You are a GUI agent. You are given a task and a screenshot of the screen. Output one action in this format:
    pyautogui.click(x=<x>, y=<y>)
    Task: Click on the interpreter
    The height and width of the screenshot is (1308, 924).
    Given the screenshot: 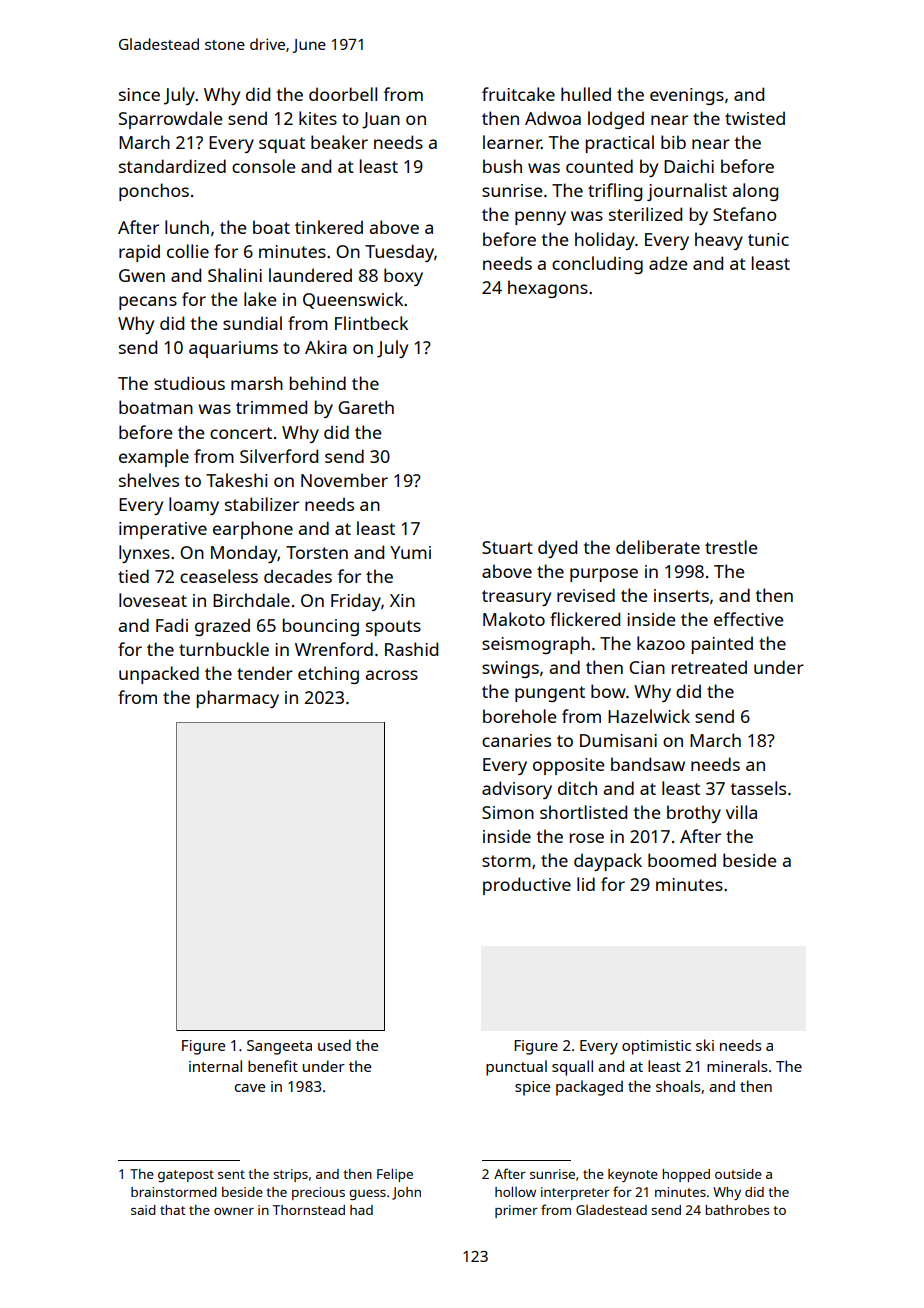 What is the action you would take?
    pyautogui.click(x=575, y=1193)
